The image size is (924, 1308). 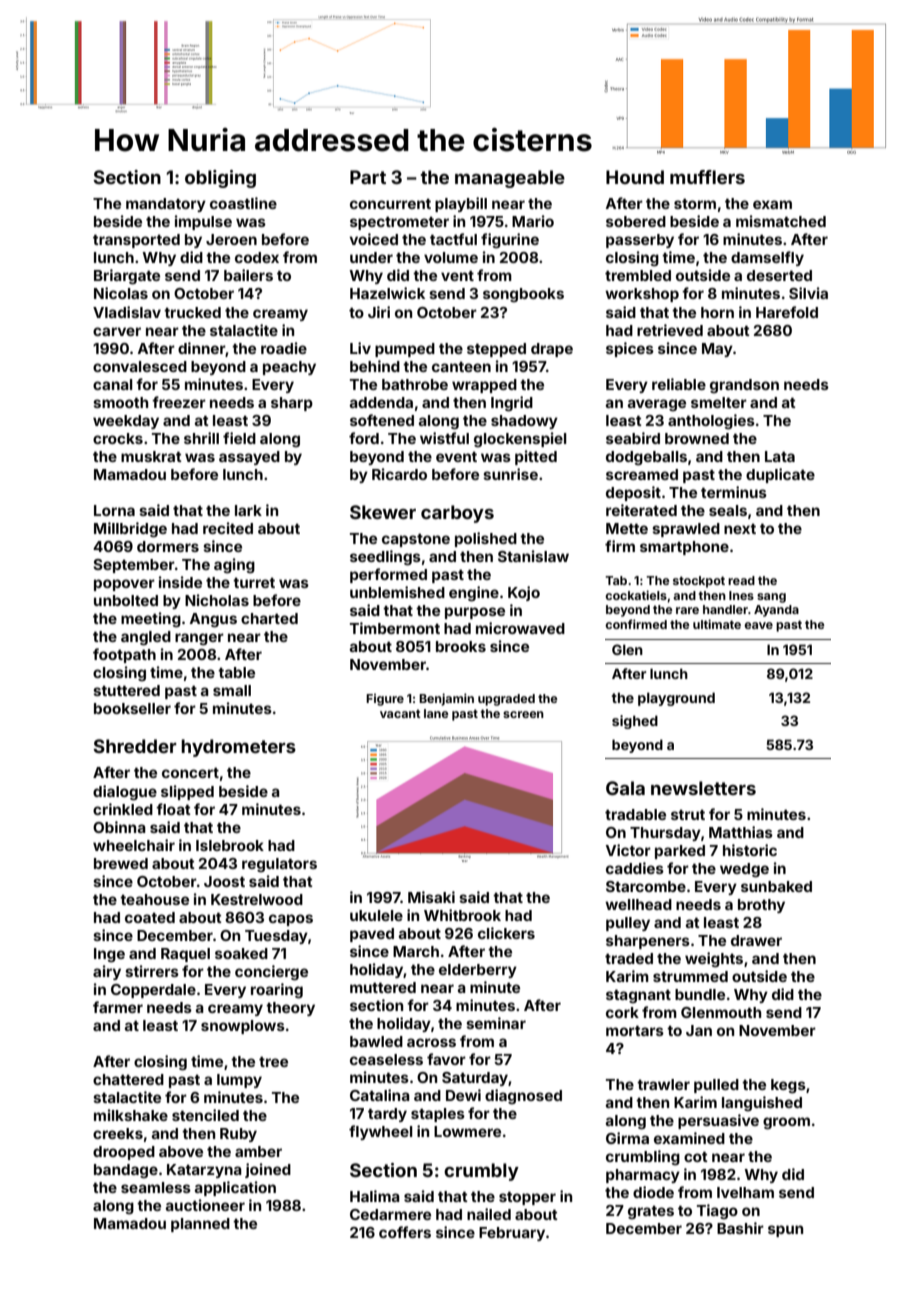 I want to click on crumbling, so click(x=643, y=1158).
